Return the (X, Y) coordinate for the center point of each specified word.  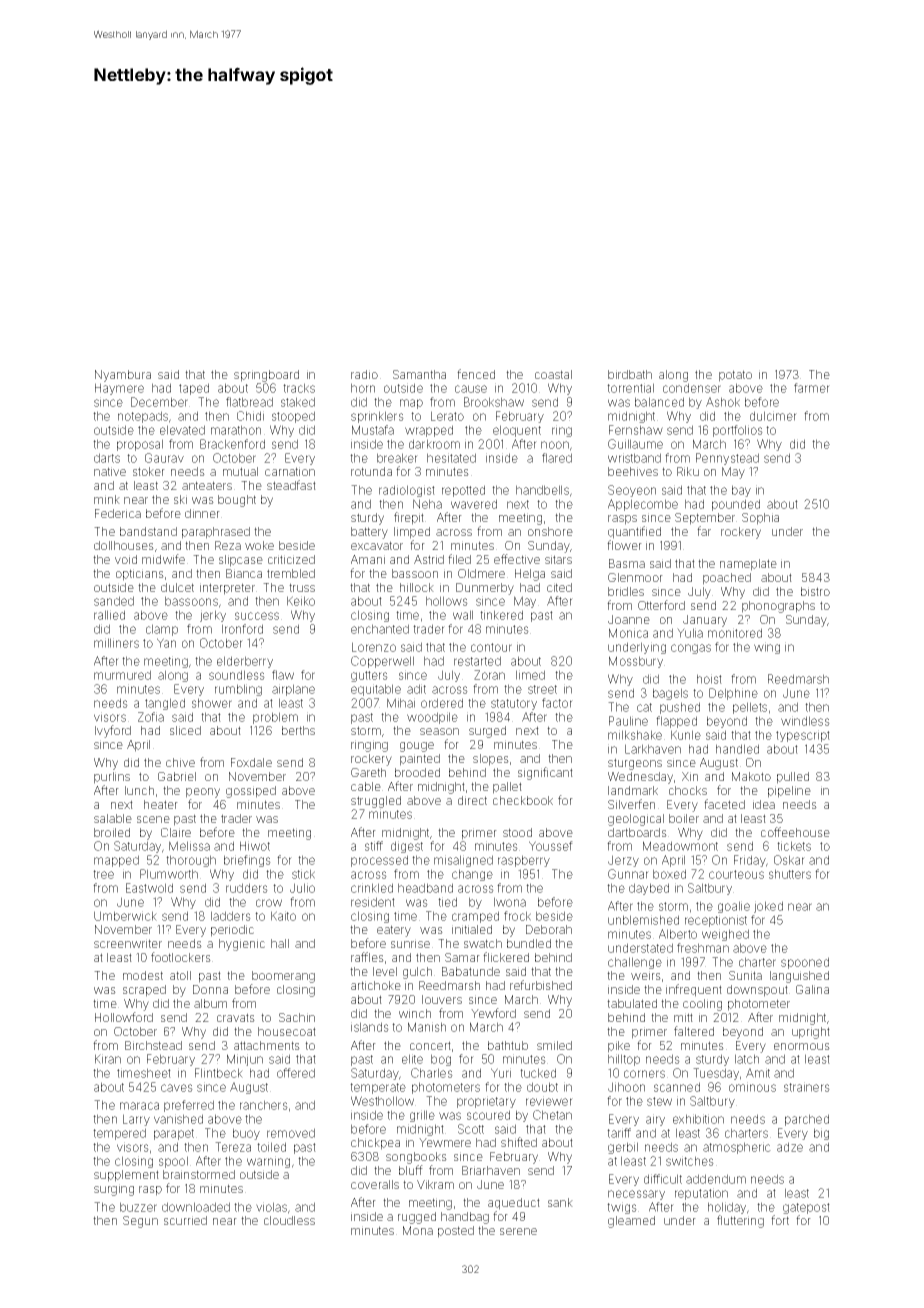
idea (764, 804)
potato (735, 376)
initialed (472, 929)
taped (194, 389)
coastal (553, 374)
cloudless (289, 1220)
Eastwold (149, 888)
